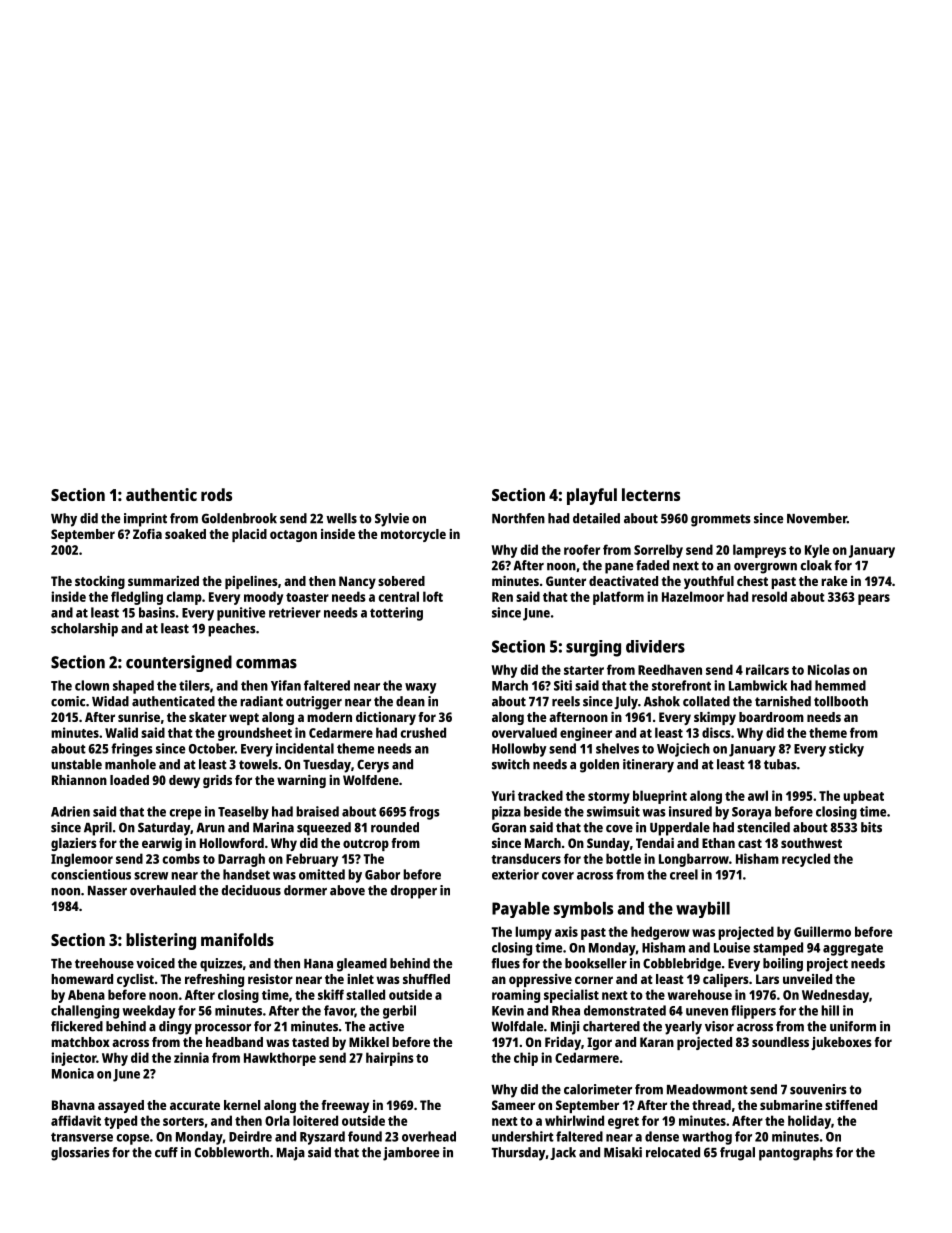  Describe the element at coordinates (521, 910) in the image. I see `Payable` at that location.
